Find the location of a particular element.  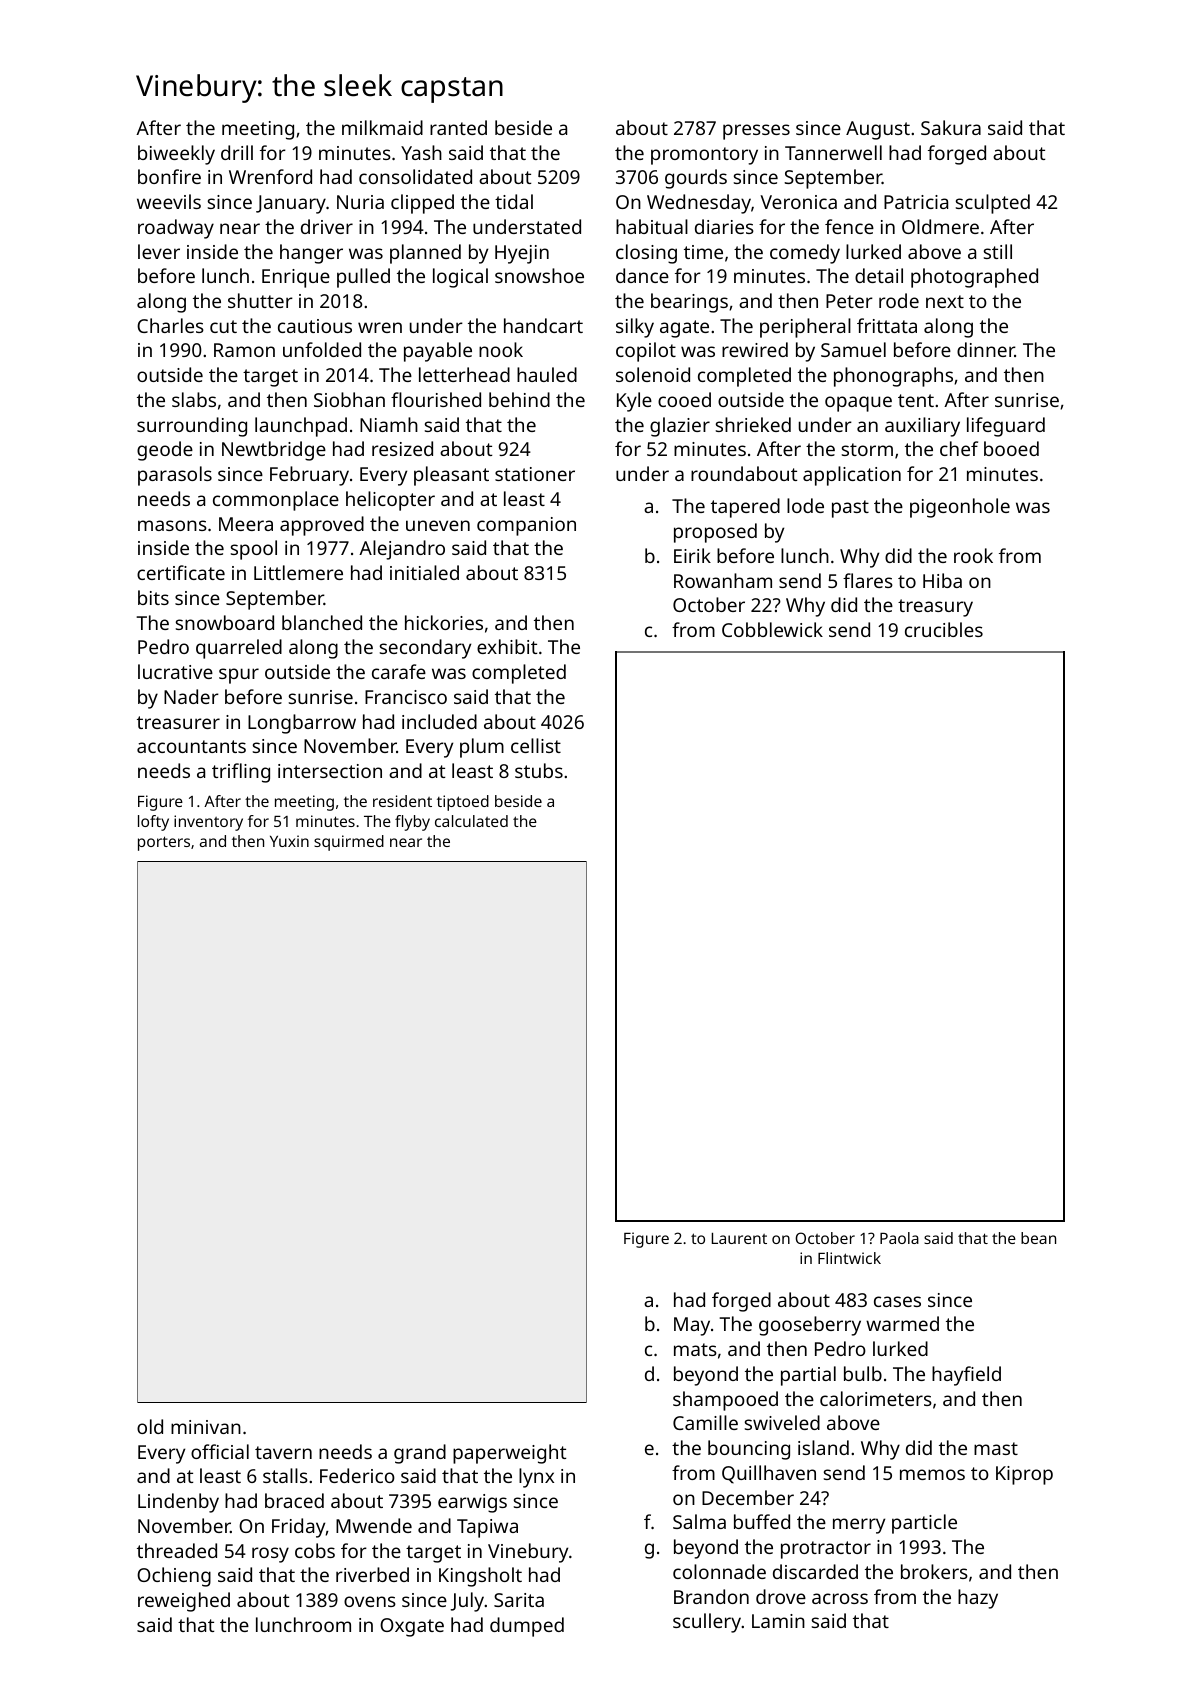

Nuria is located at coordinates (360, 202).
